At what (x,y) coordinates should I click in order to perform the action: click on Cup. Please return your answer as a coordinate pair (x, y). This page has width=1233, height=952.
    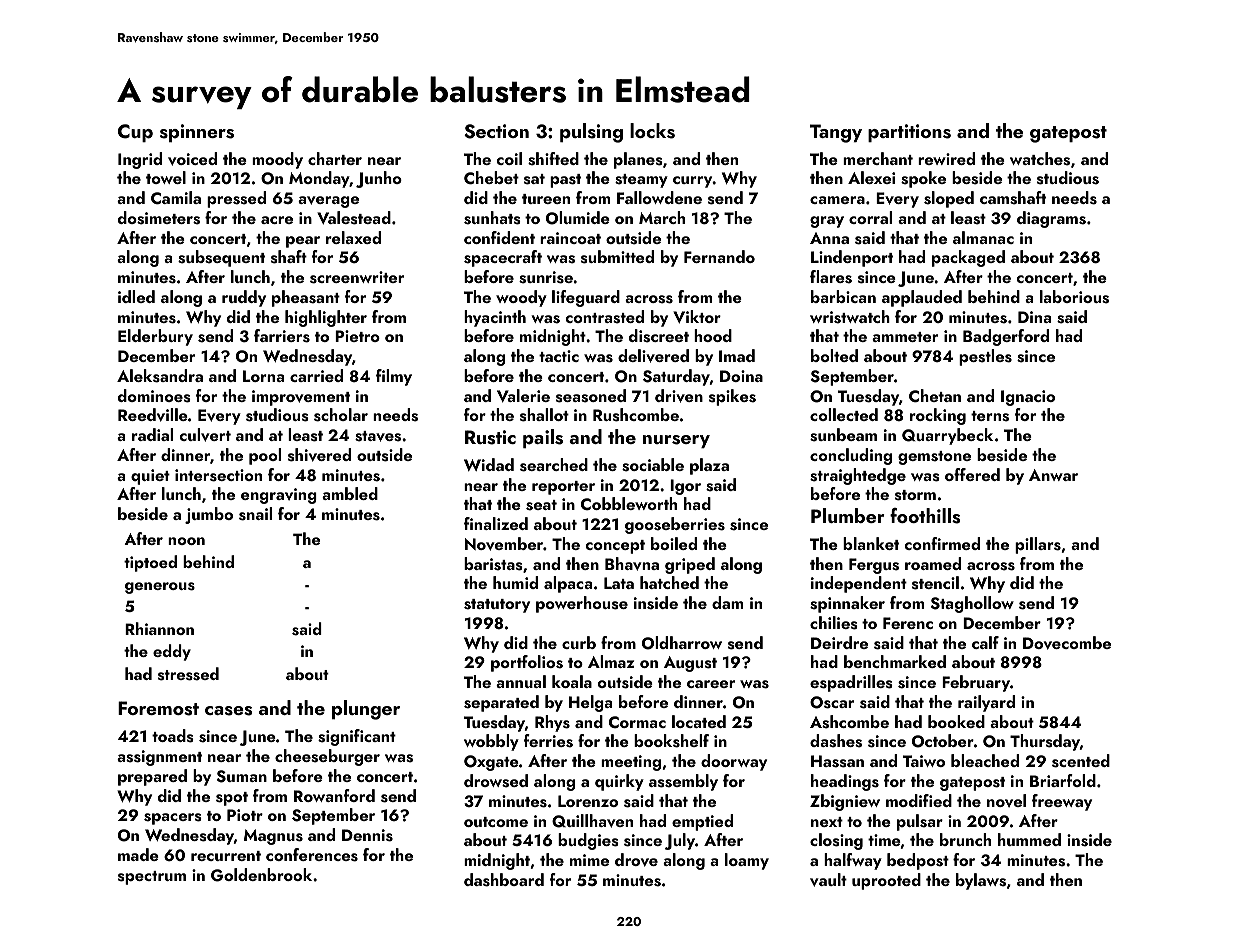
    Looking at the image, I should click on (135, 133).
